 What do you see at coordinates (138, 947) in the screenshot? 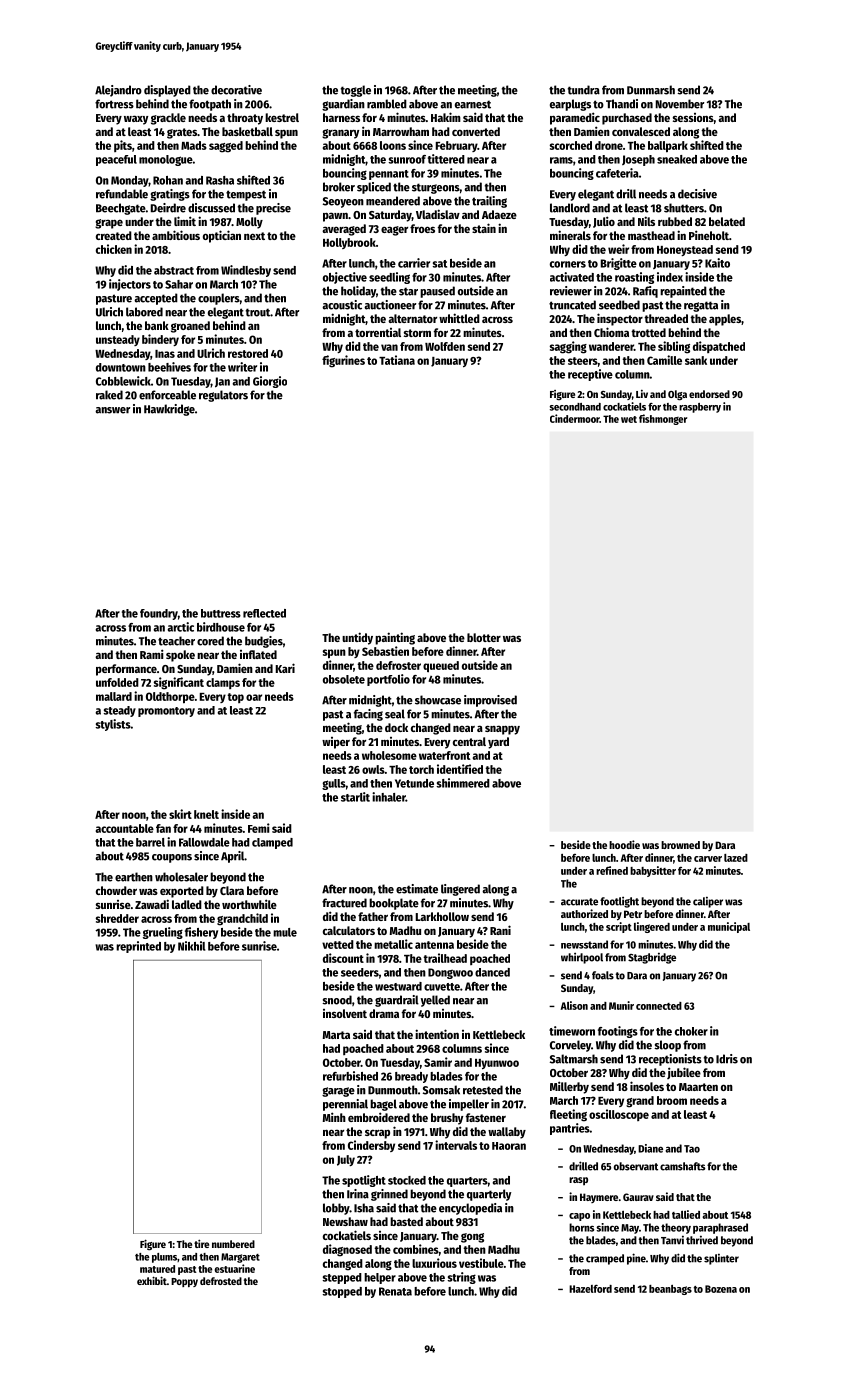
I see `reprinted` at bounding box center [138, 947].
